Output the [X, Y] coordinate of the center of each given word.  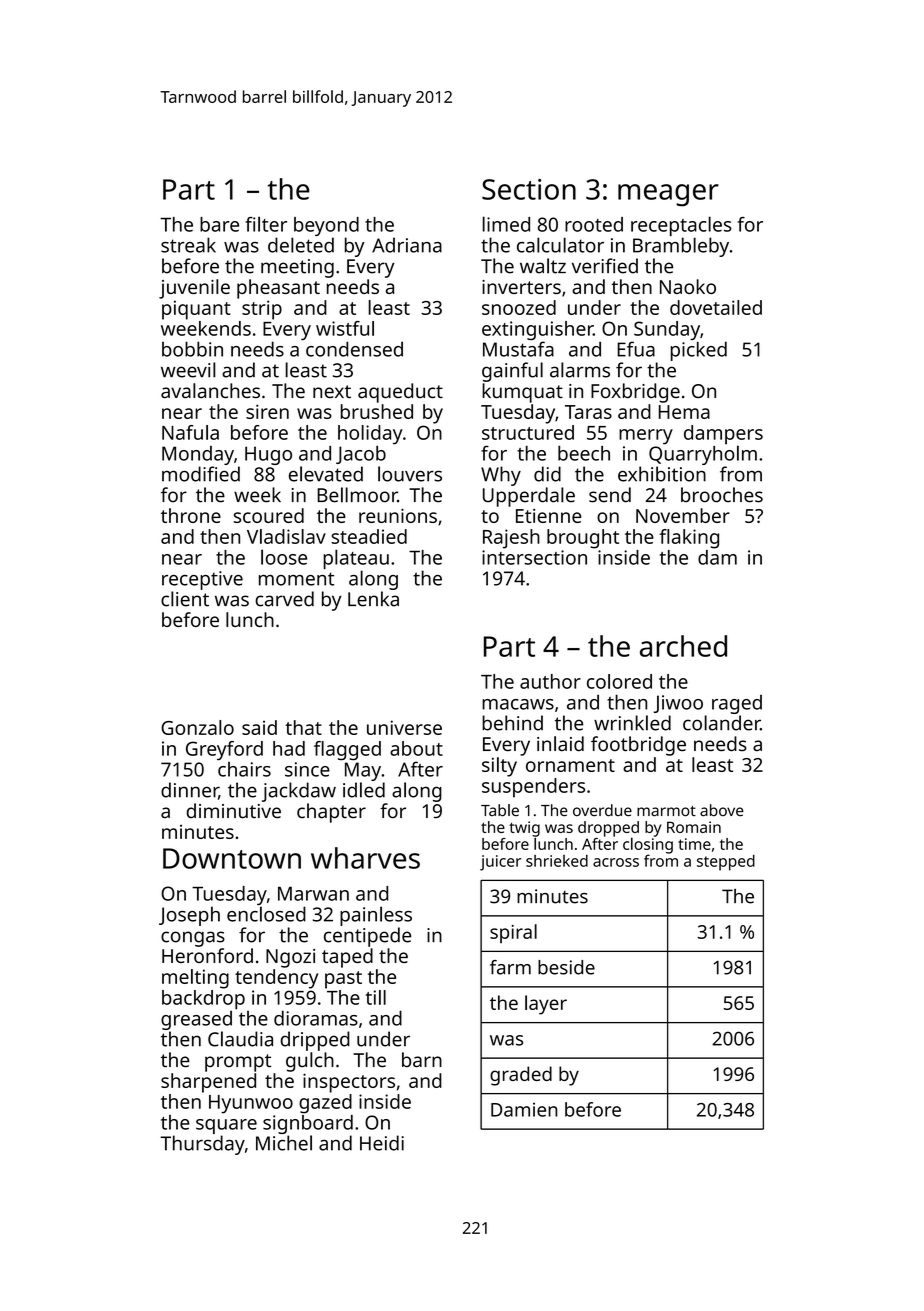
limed [506, 224]
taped [347, 958]
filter [266, 224]
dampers [723, 435]
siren [267, 411]
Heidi [382, 1143]
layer [546, 1005]
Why [501, 476]
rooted [594, 224]
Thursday [202, 1145]
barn [422, 1060]
